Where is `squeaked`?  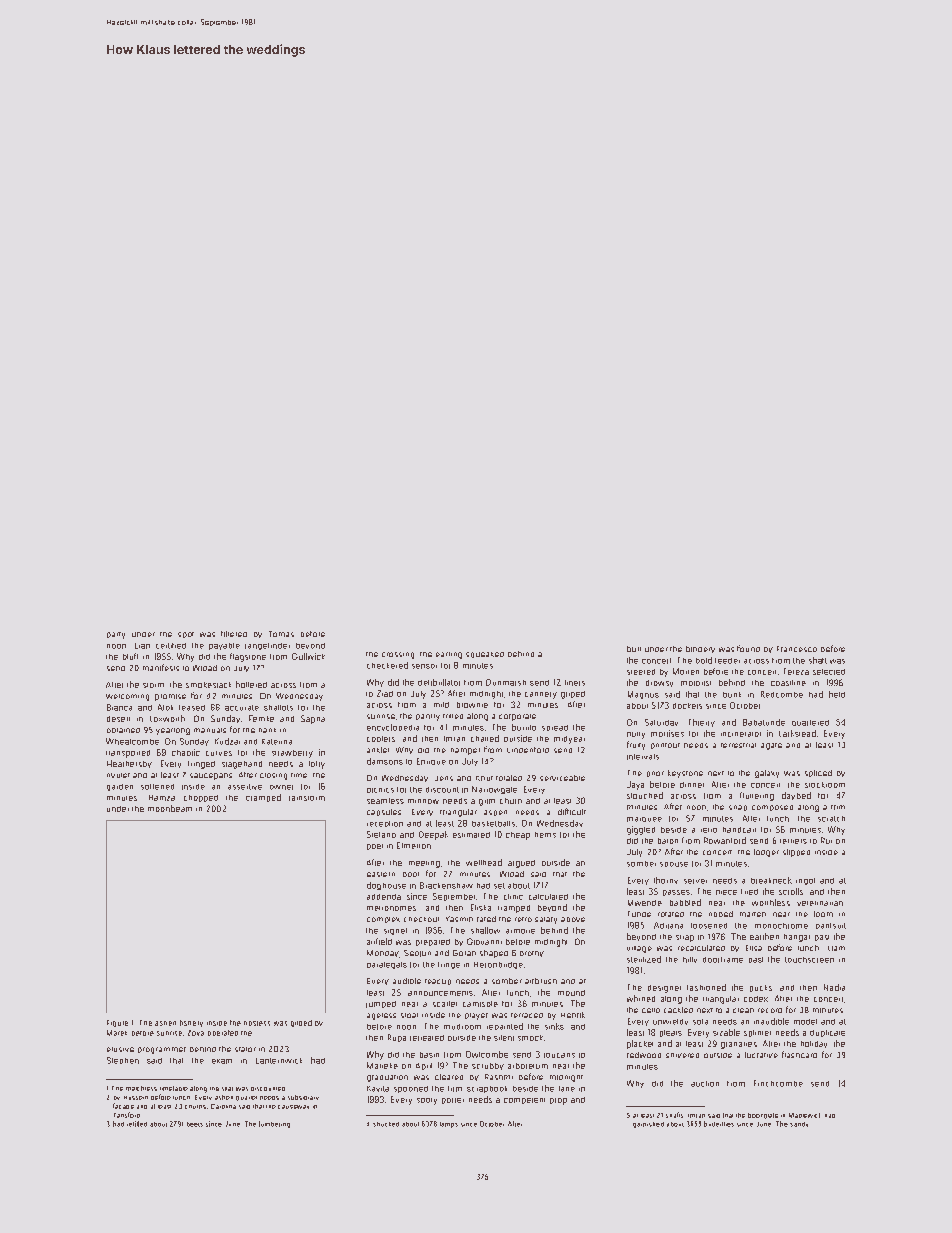
squeaked is located at coordinates (485, 655).
